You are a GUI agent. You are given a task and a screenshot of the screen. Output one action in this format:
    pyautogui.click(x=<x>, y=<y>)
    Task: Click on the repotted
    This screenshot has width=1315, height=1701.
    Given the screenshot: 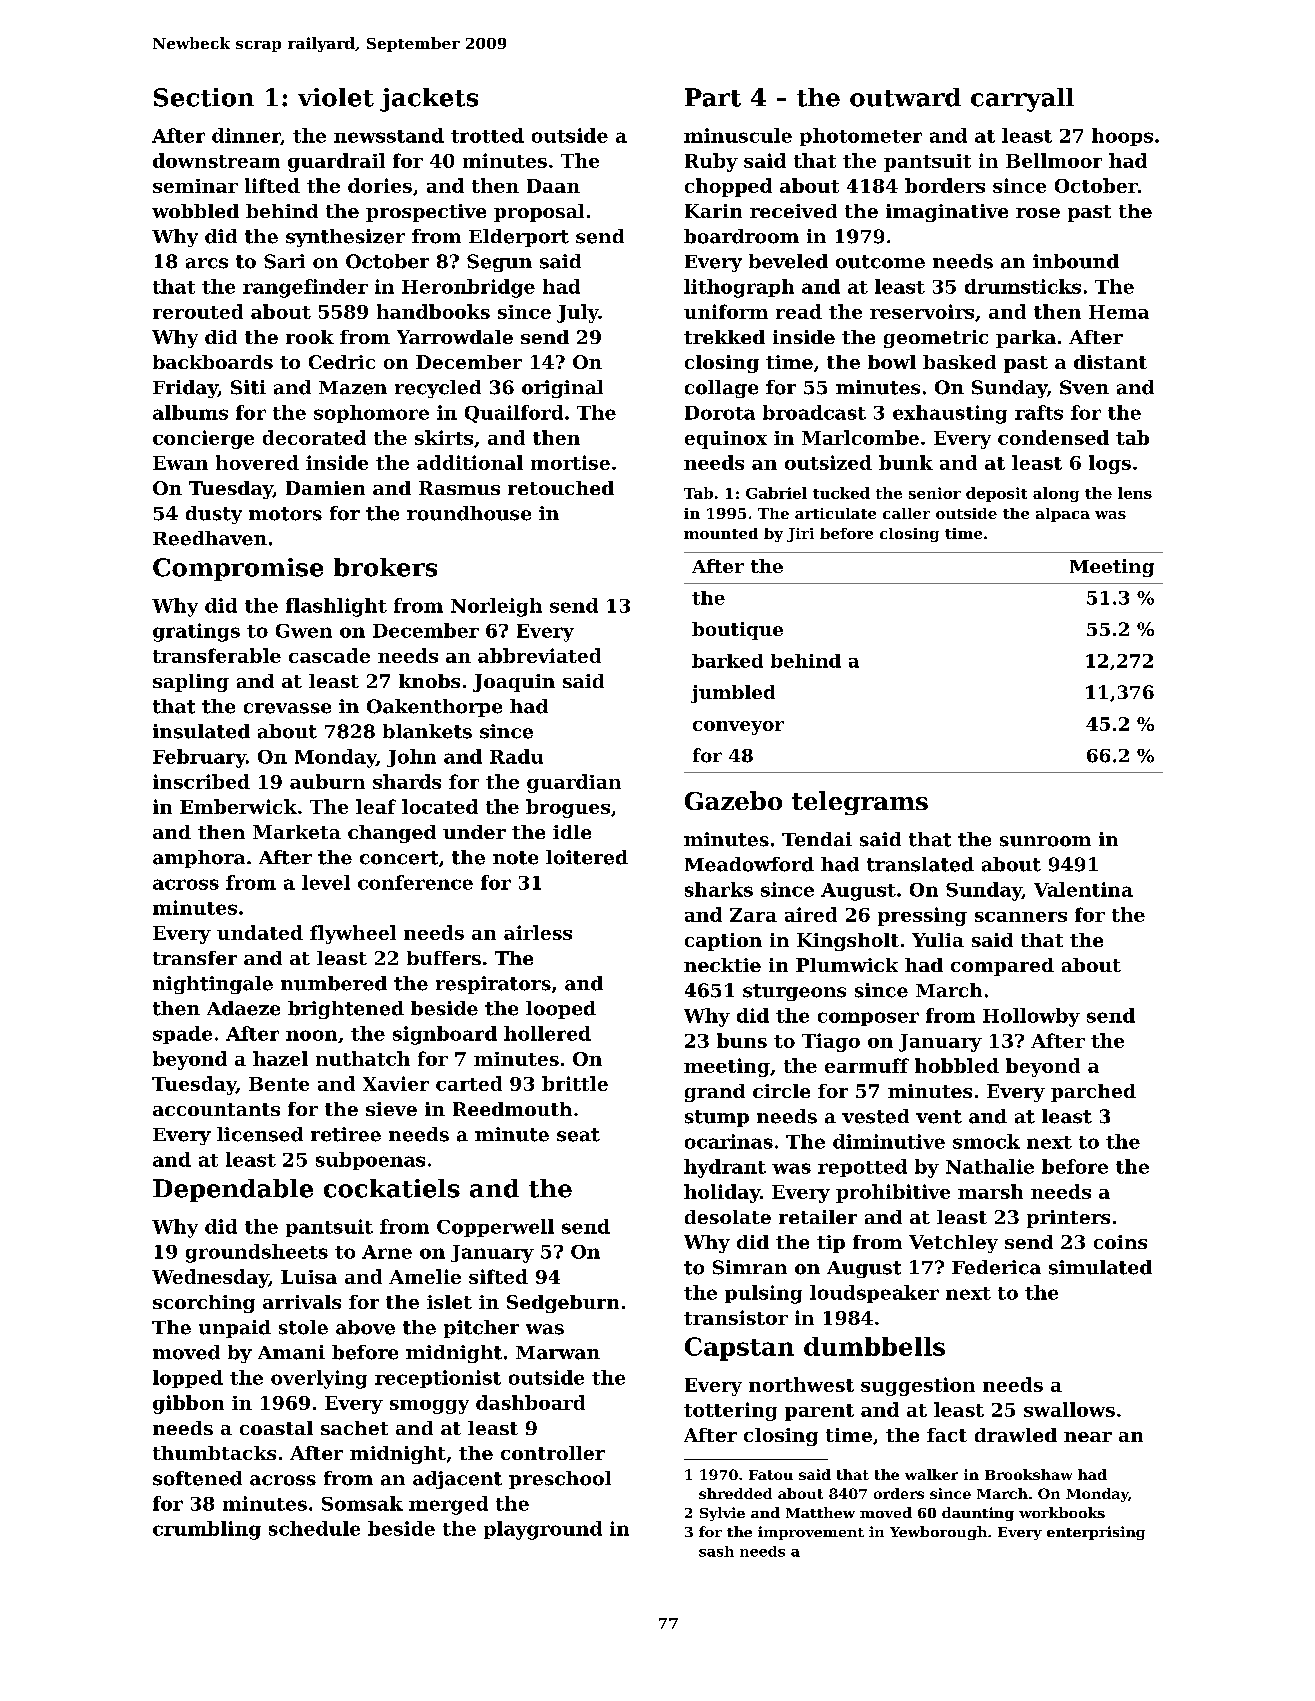 What is the action you would take?
    pyautogui.click(x=862, y=1168)
